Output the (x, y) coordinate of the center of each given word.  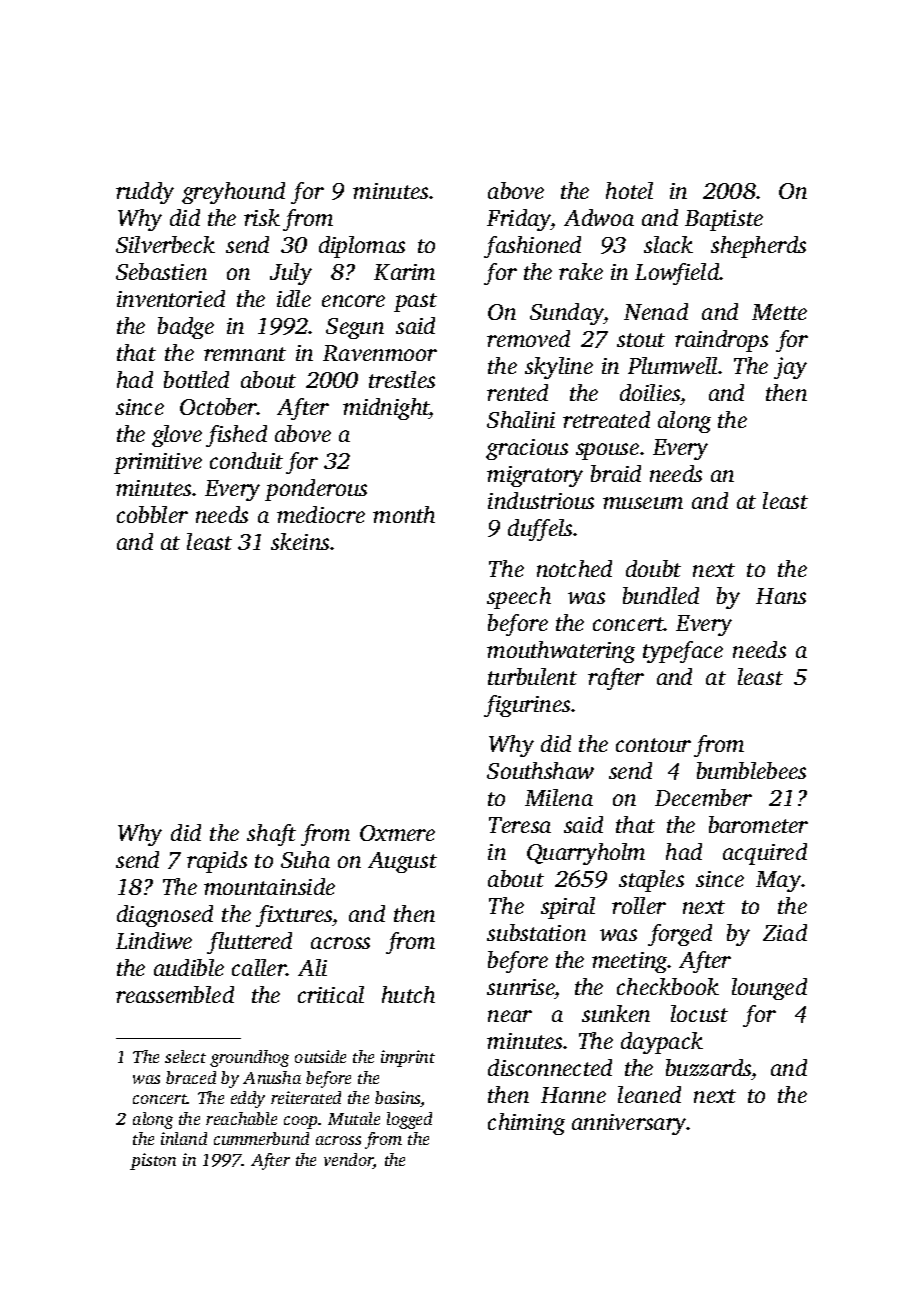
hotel (629, 190)
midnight (386, 409)
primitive (158, 463)
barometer (758, 824)
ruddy (145, 193)
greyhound (233, 193)
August (402, 862)
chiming (526, 1124)
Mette (779, 312)
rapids (217, 862)
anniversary (629, 1124)
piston (153, 1161)
